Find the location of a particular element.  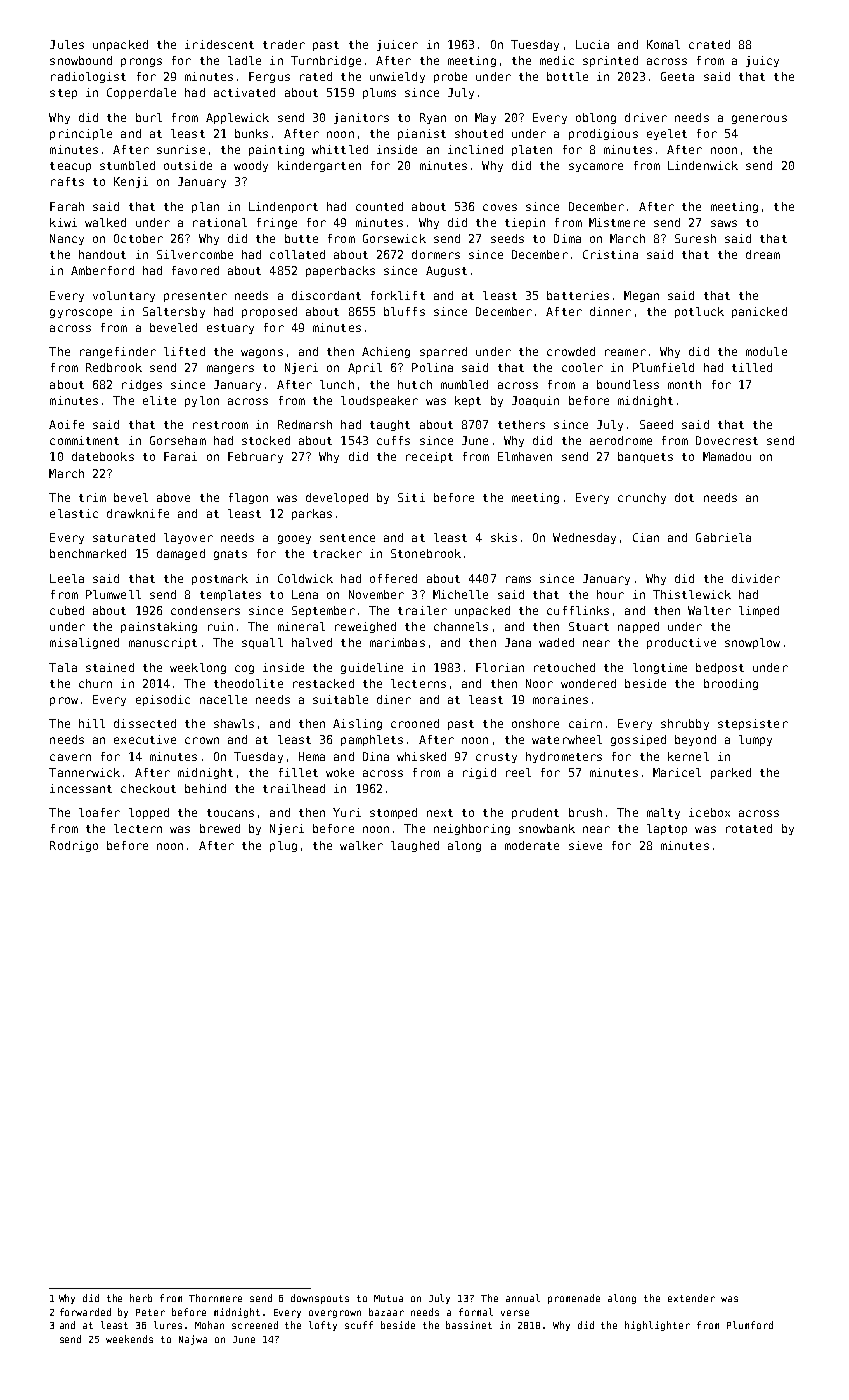

marimbas is located at coordinates (397, 642).
